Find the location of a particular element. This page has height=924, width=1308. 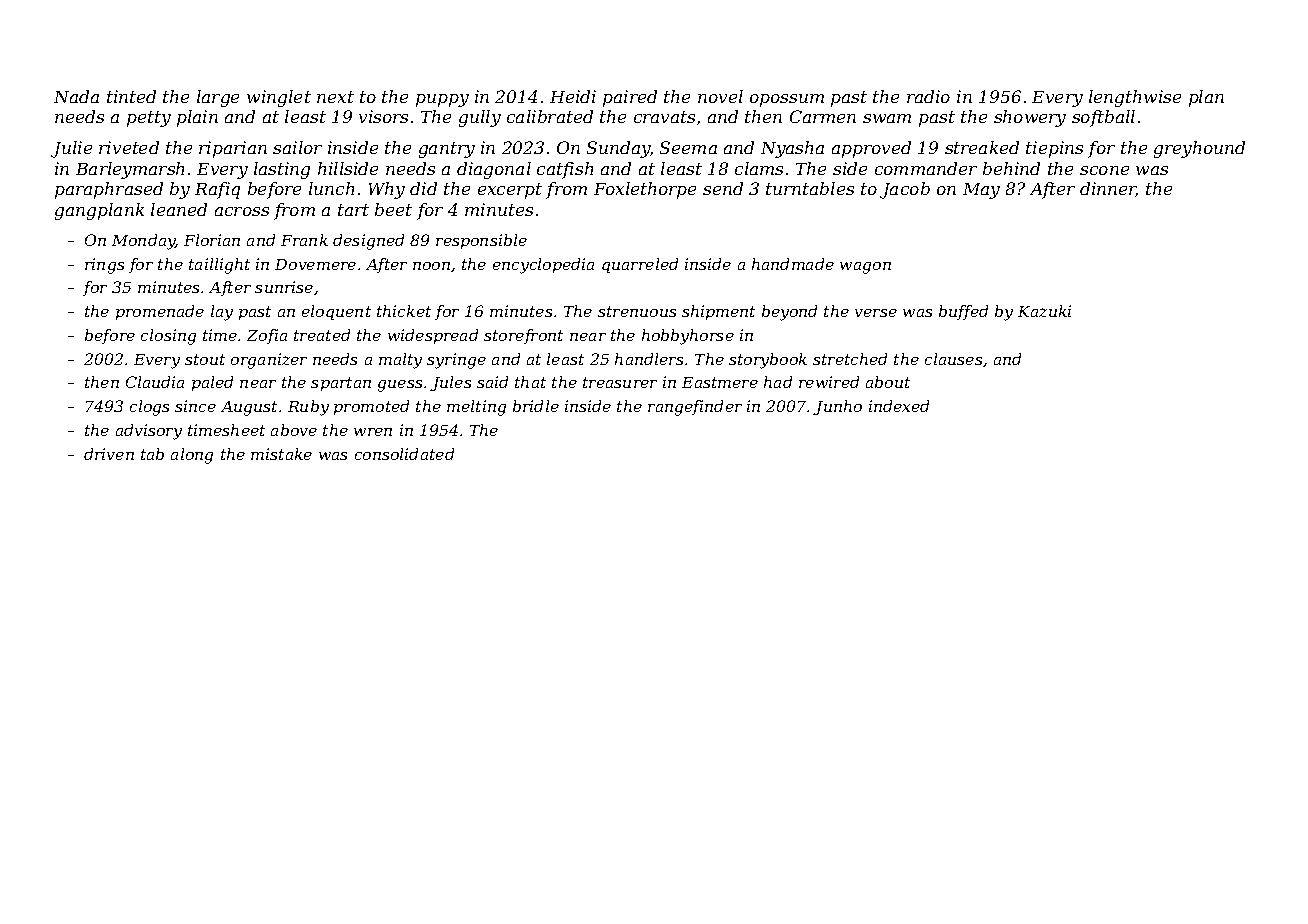

thicket is located at coordinates (404, 311).
